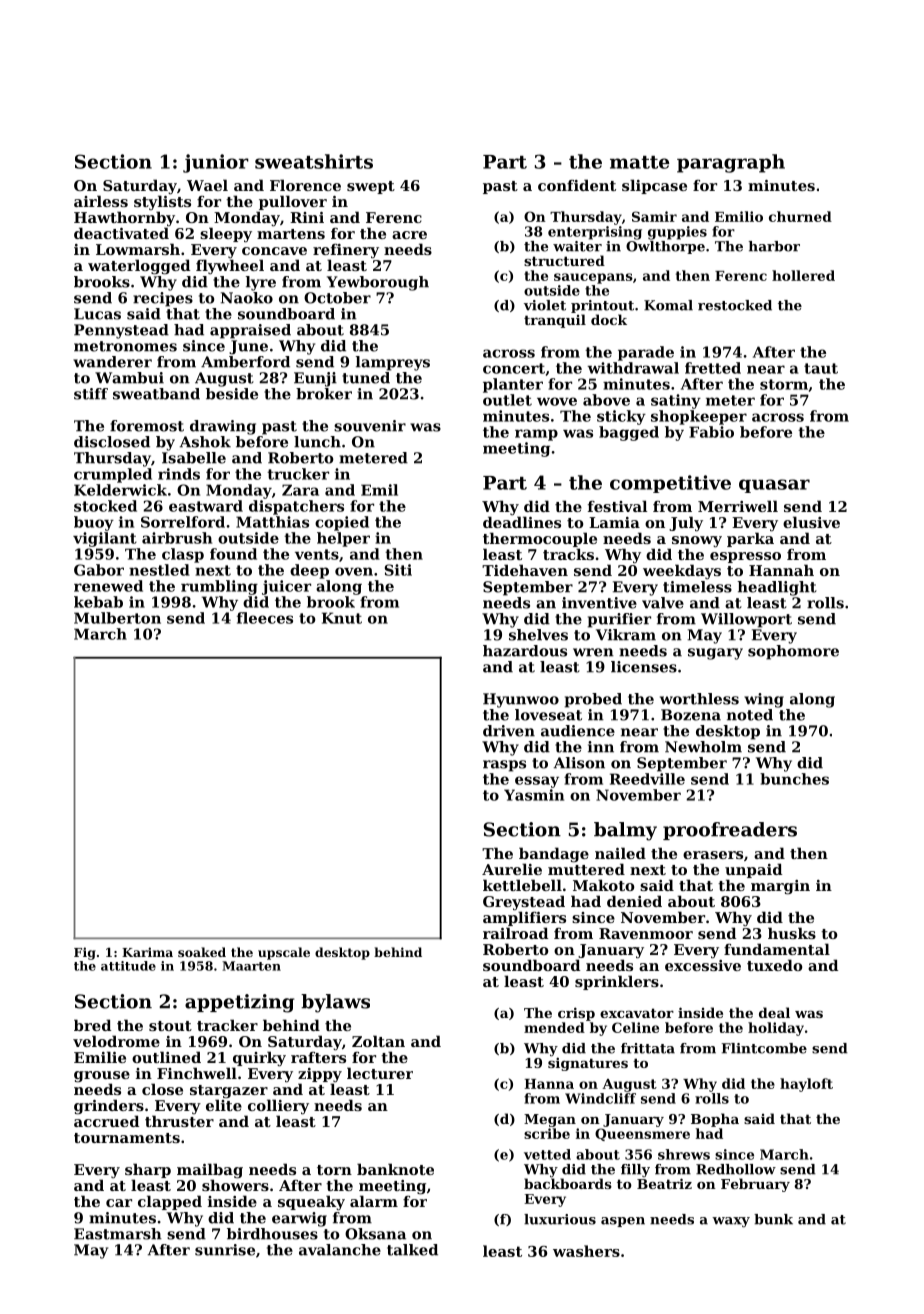 The width and height of the screenshot is (924, 1314). I want to click on Mulberton, so click(117, 618).
